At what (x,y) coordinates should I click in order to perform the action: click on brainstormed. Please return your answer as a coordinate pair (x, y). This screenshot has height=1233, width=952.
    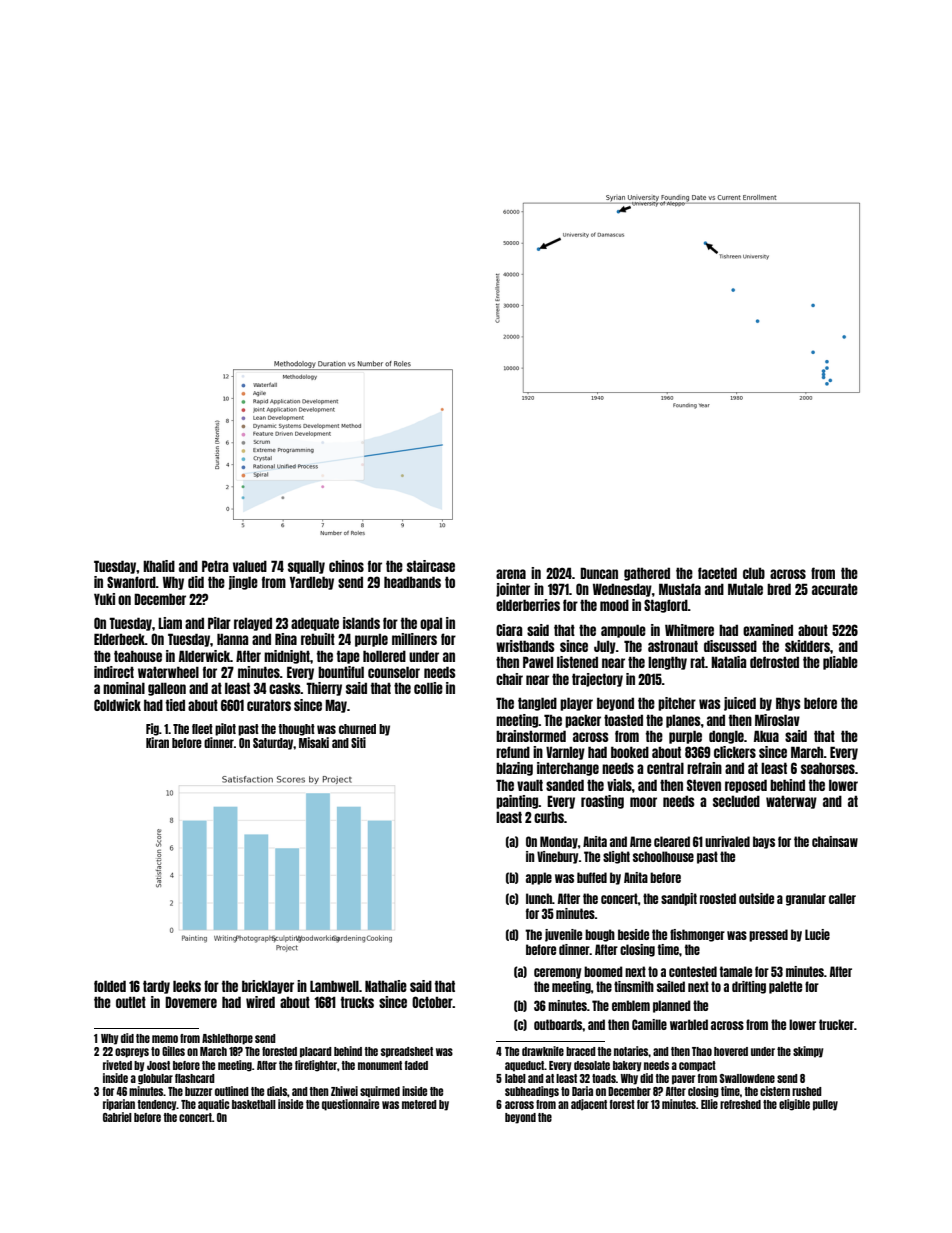
    Looking at the image, I should click on (531, 736).
